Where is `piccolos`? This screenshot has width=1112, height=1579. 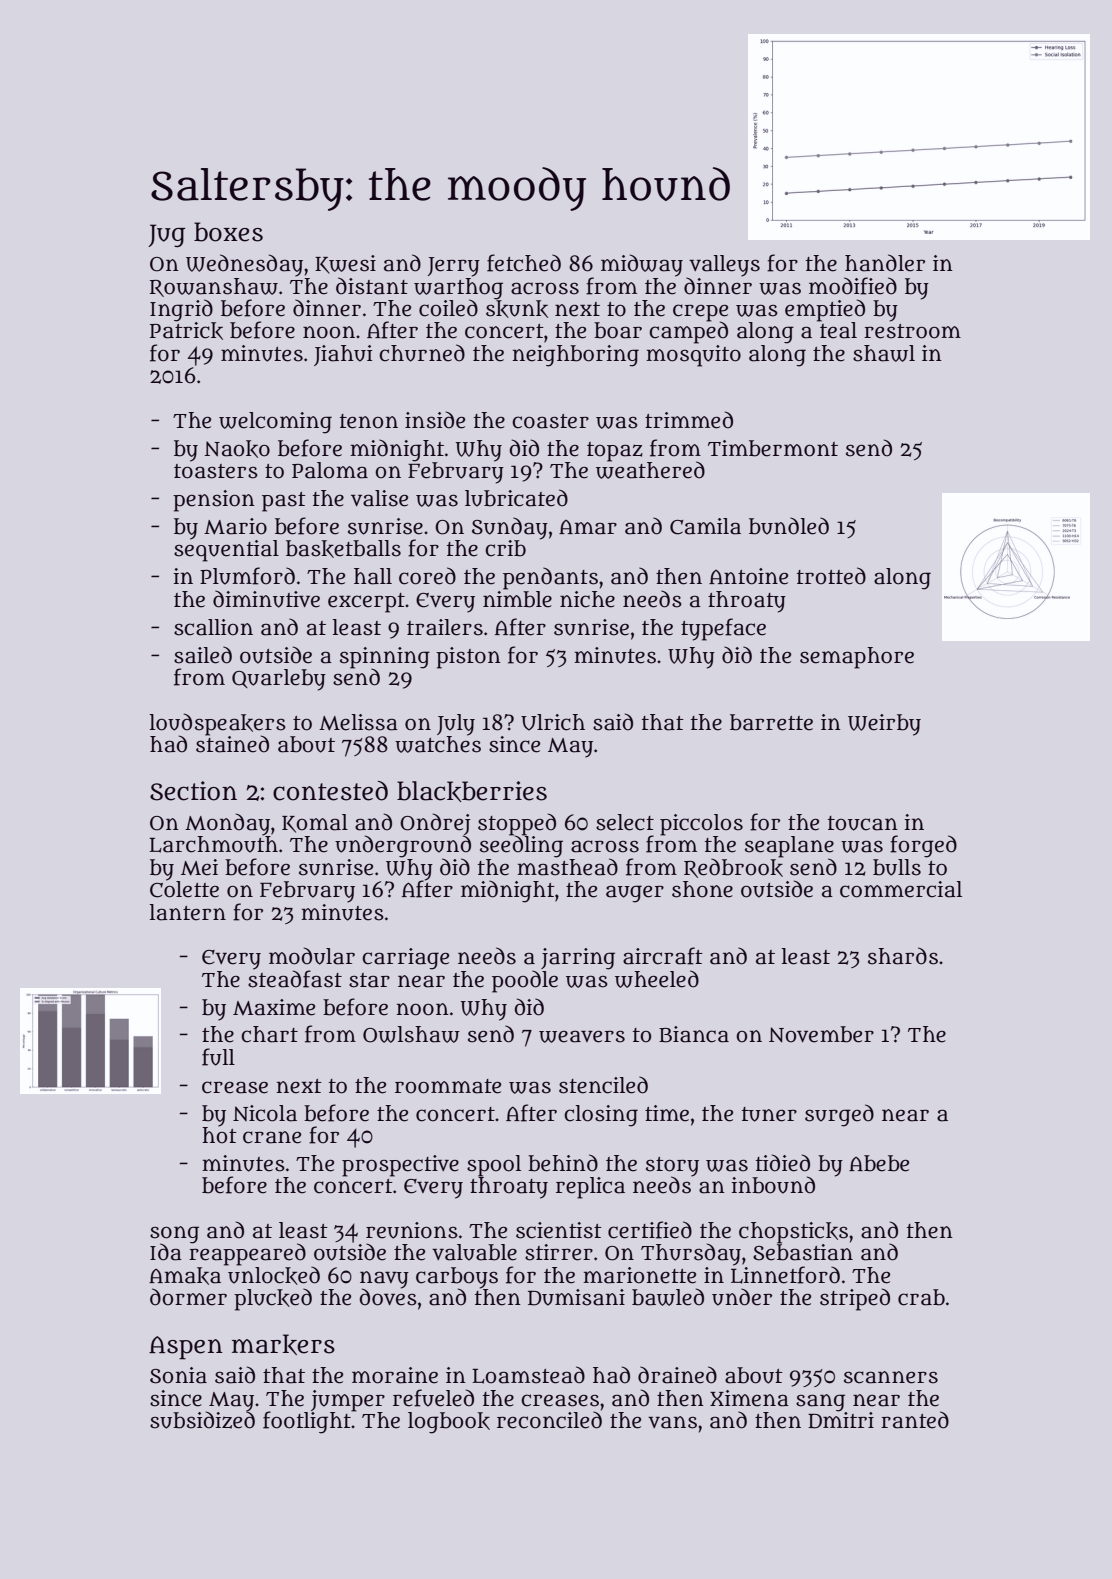
piccolos is located at coordinates (701, 825).
